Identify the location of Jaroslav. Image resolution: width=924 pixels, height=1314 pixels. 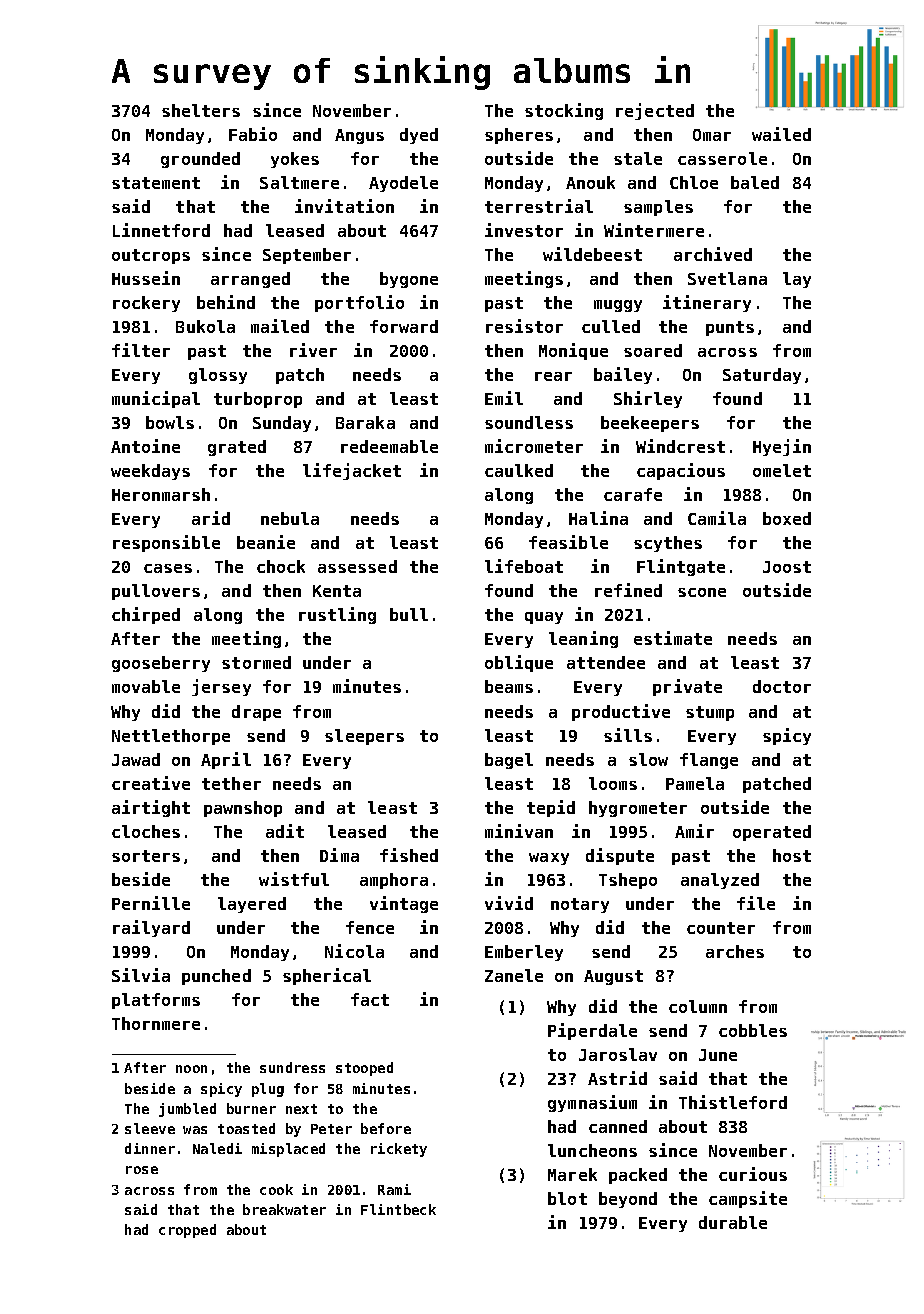
(618, 1054).
